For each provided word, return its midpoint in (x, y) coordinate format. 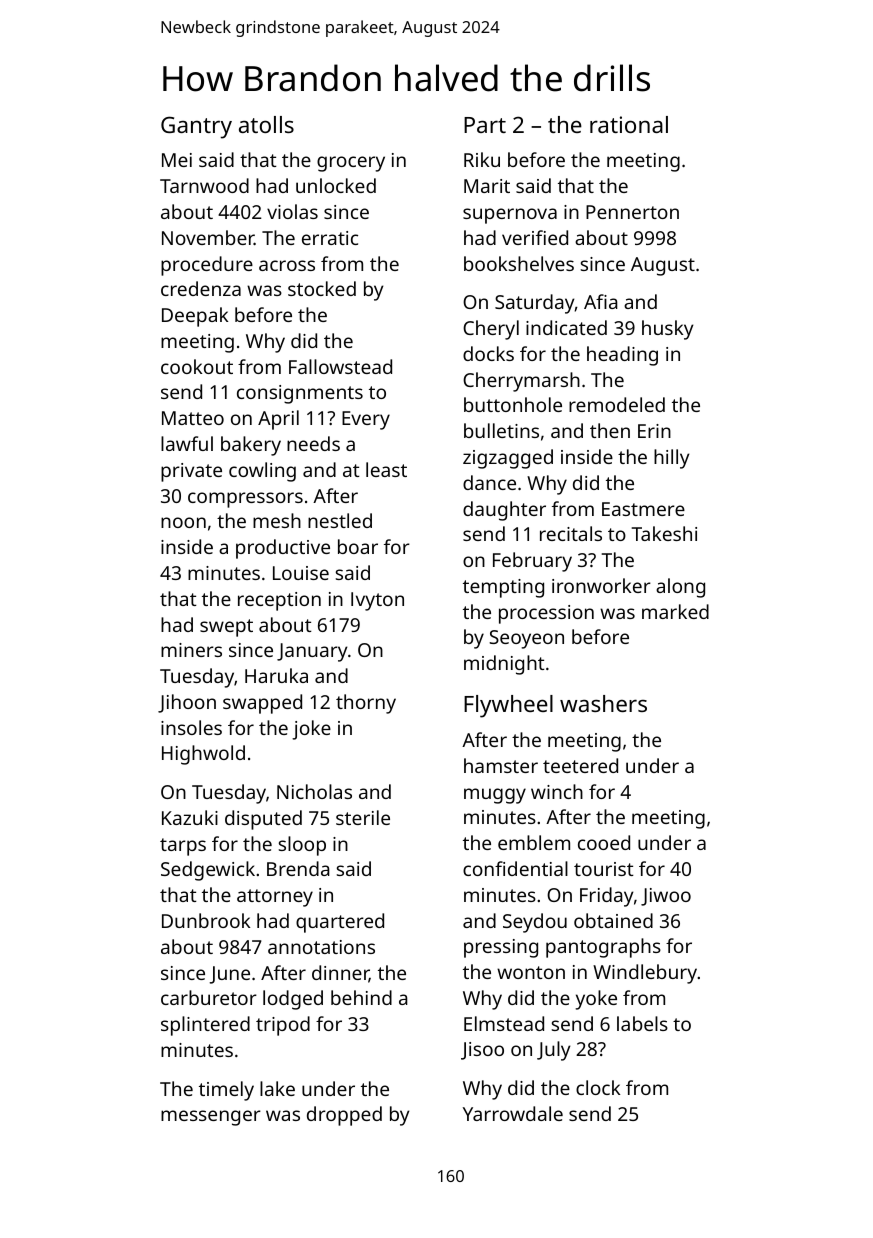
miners (191, 650)
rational (629, 124)
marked (675, 611)
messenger (211, 1118)
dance (489, 482)
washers (603, 703)
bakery (251, 446)
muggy (495, 796)
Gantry (196, 127)
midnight (504, 665)
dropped (344, 1116)
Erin (654, 431)
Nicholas (314, 791)
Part (485, 125)
